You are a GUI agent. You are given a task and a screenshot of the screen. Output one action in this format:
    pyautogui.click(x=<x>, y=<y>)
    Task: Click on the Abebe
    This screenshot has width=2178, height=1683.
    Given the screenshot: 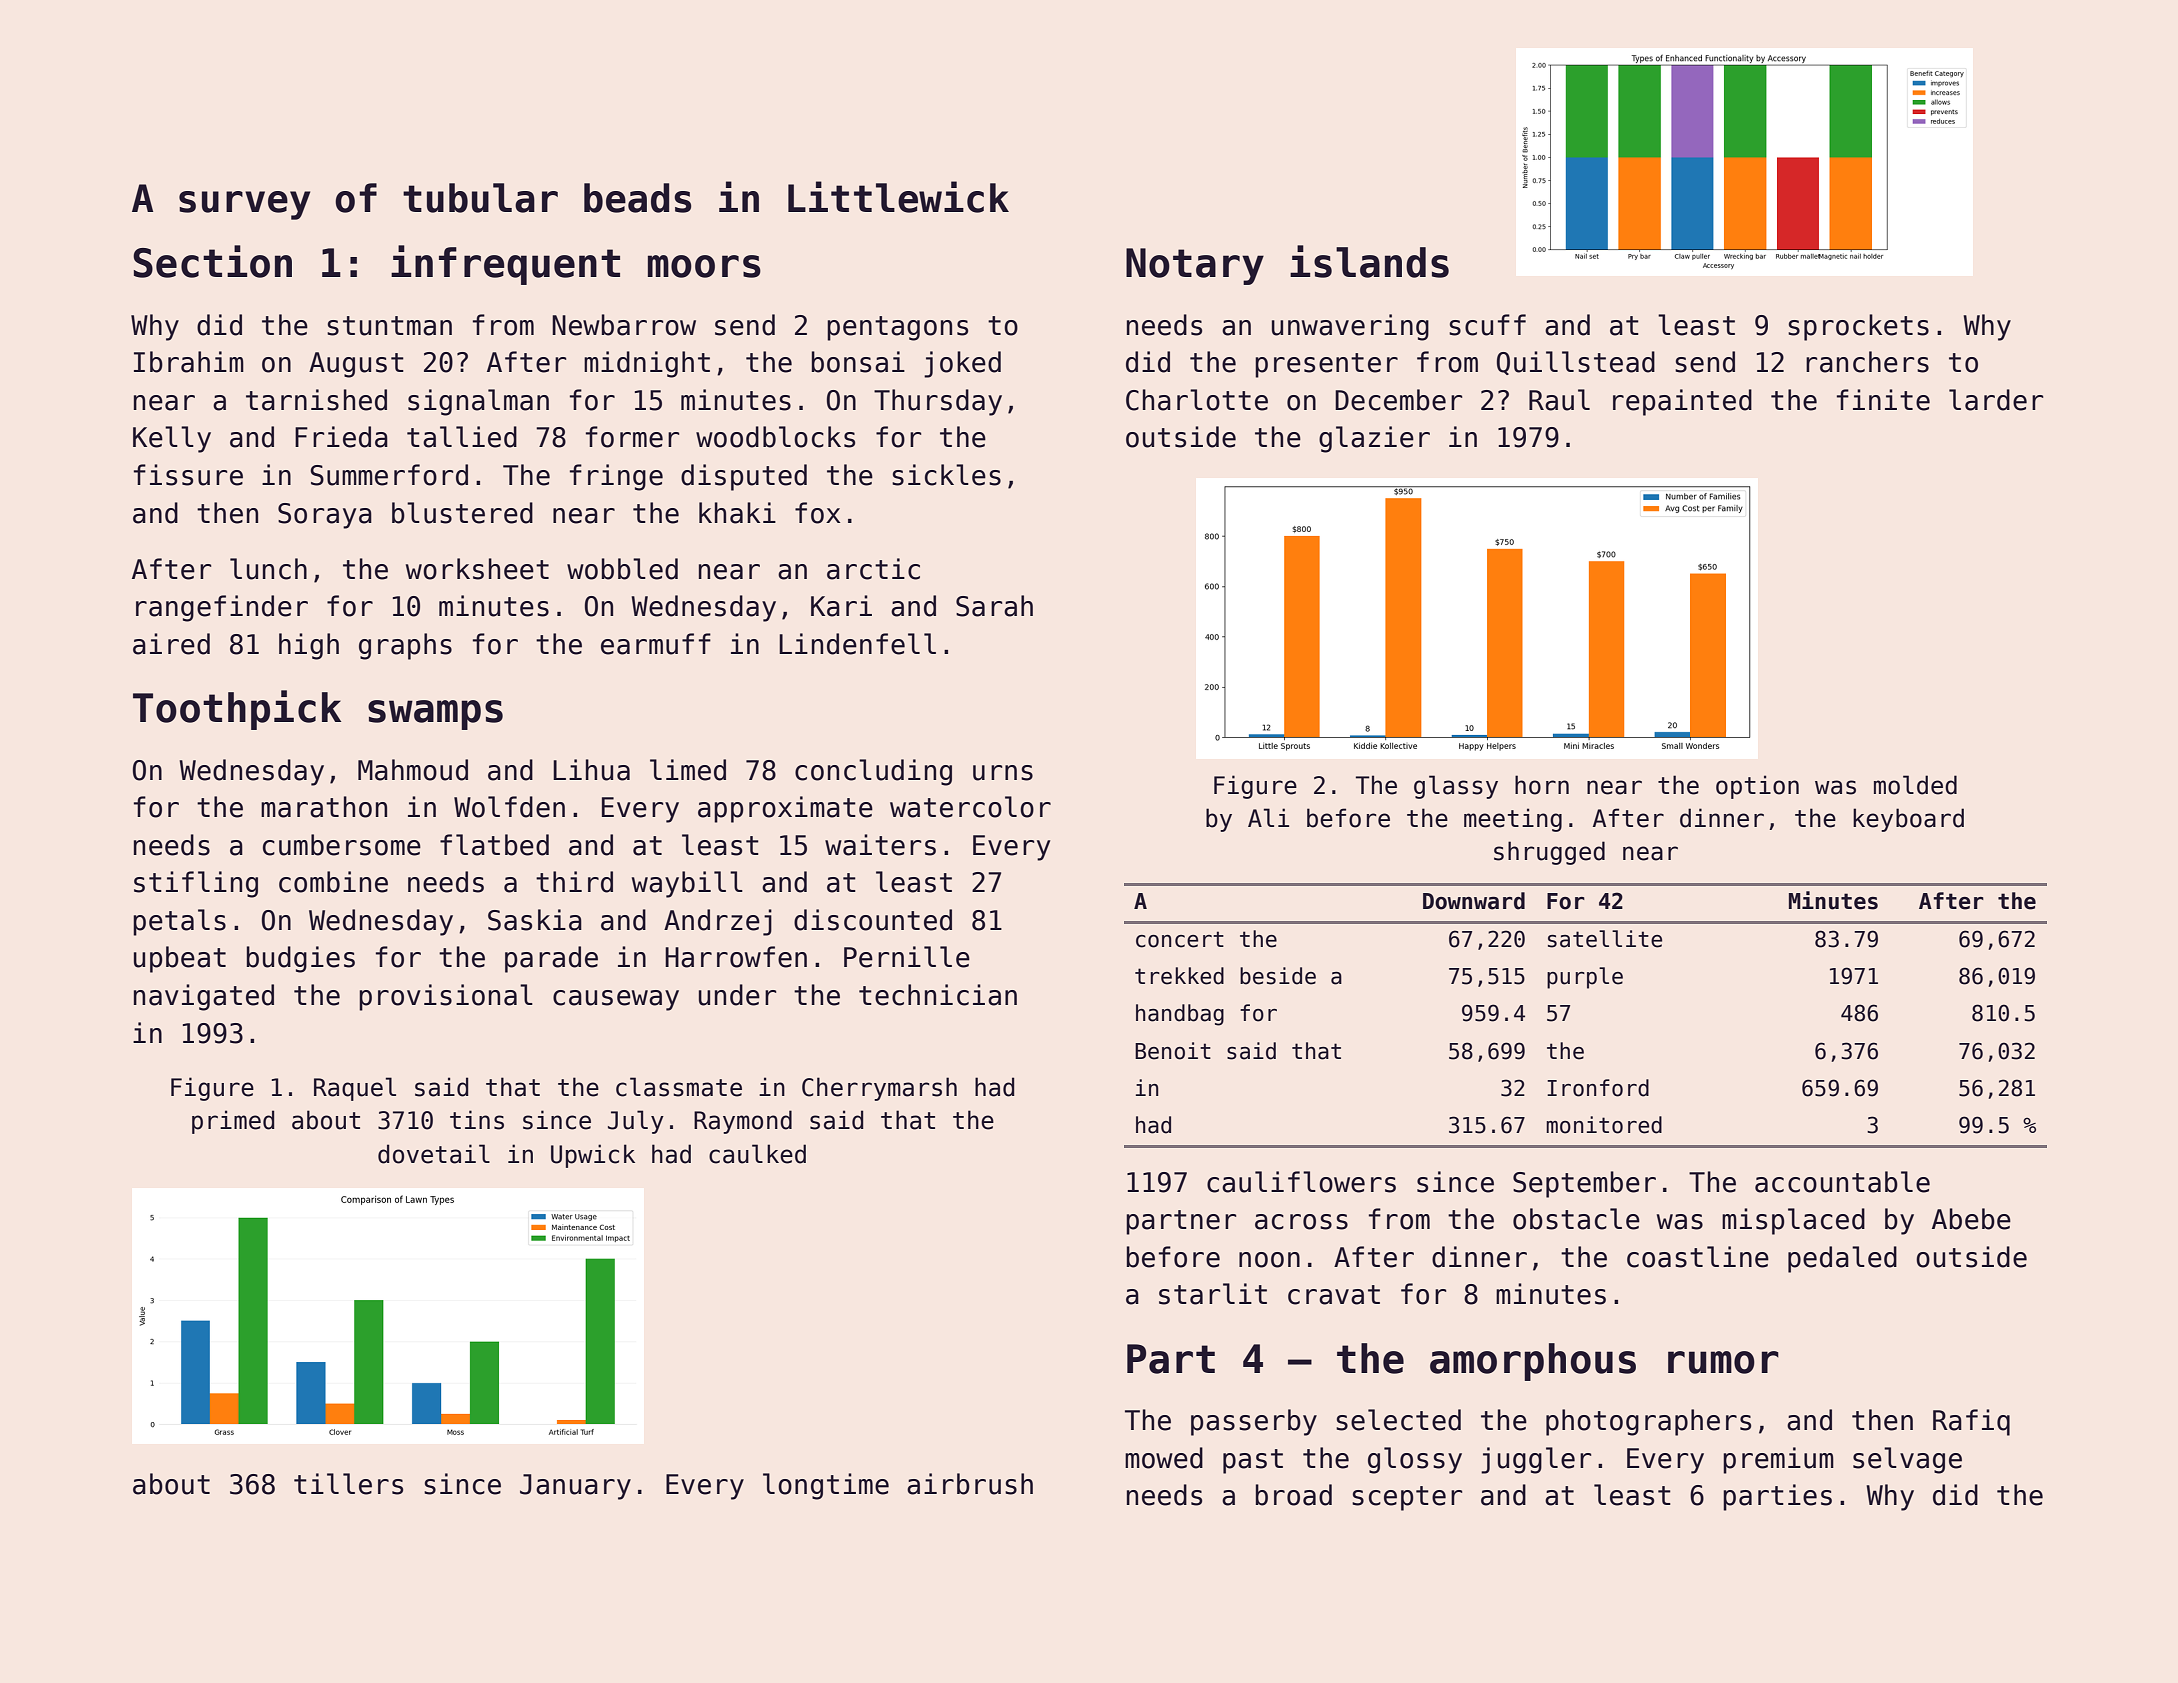 What is the action you would take?
    pyautogui.click(x=1971, y=1219)
